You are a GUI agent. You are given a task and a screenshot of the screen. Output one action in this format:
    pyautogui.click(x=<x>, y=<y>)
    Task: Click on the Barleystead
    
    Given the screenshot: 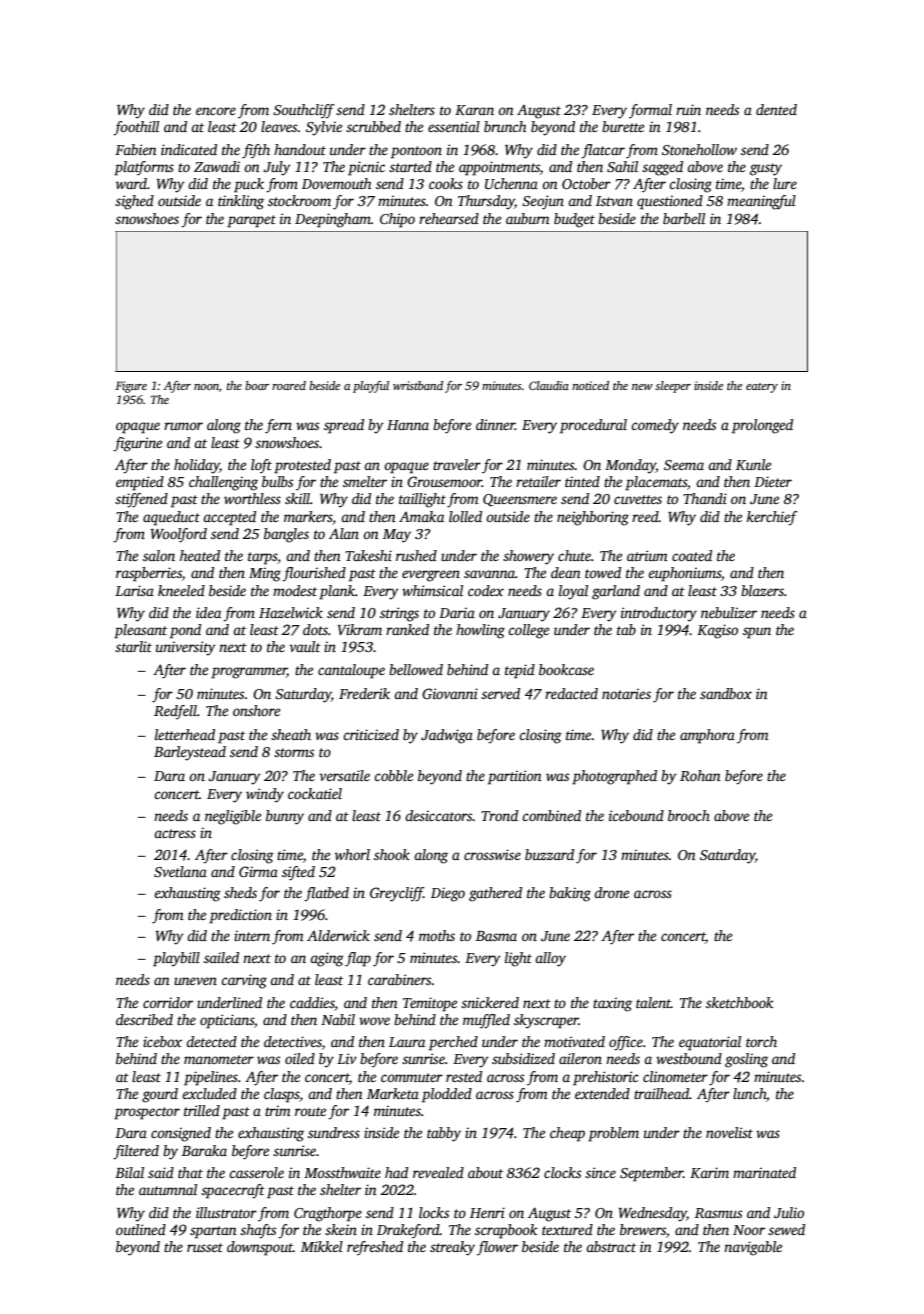 What is the action you would take?
    pyautogui.click(x=190, y=753)
